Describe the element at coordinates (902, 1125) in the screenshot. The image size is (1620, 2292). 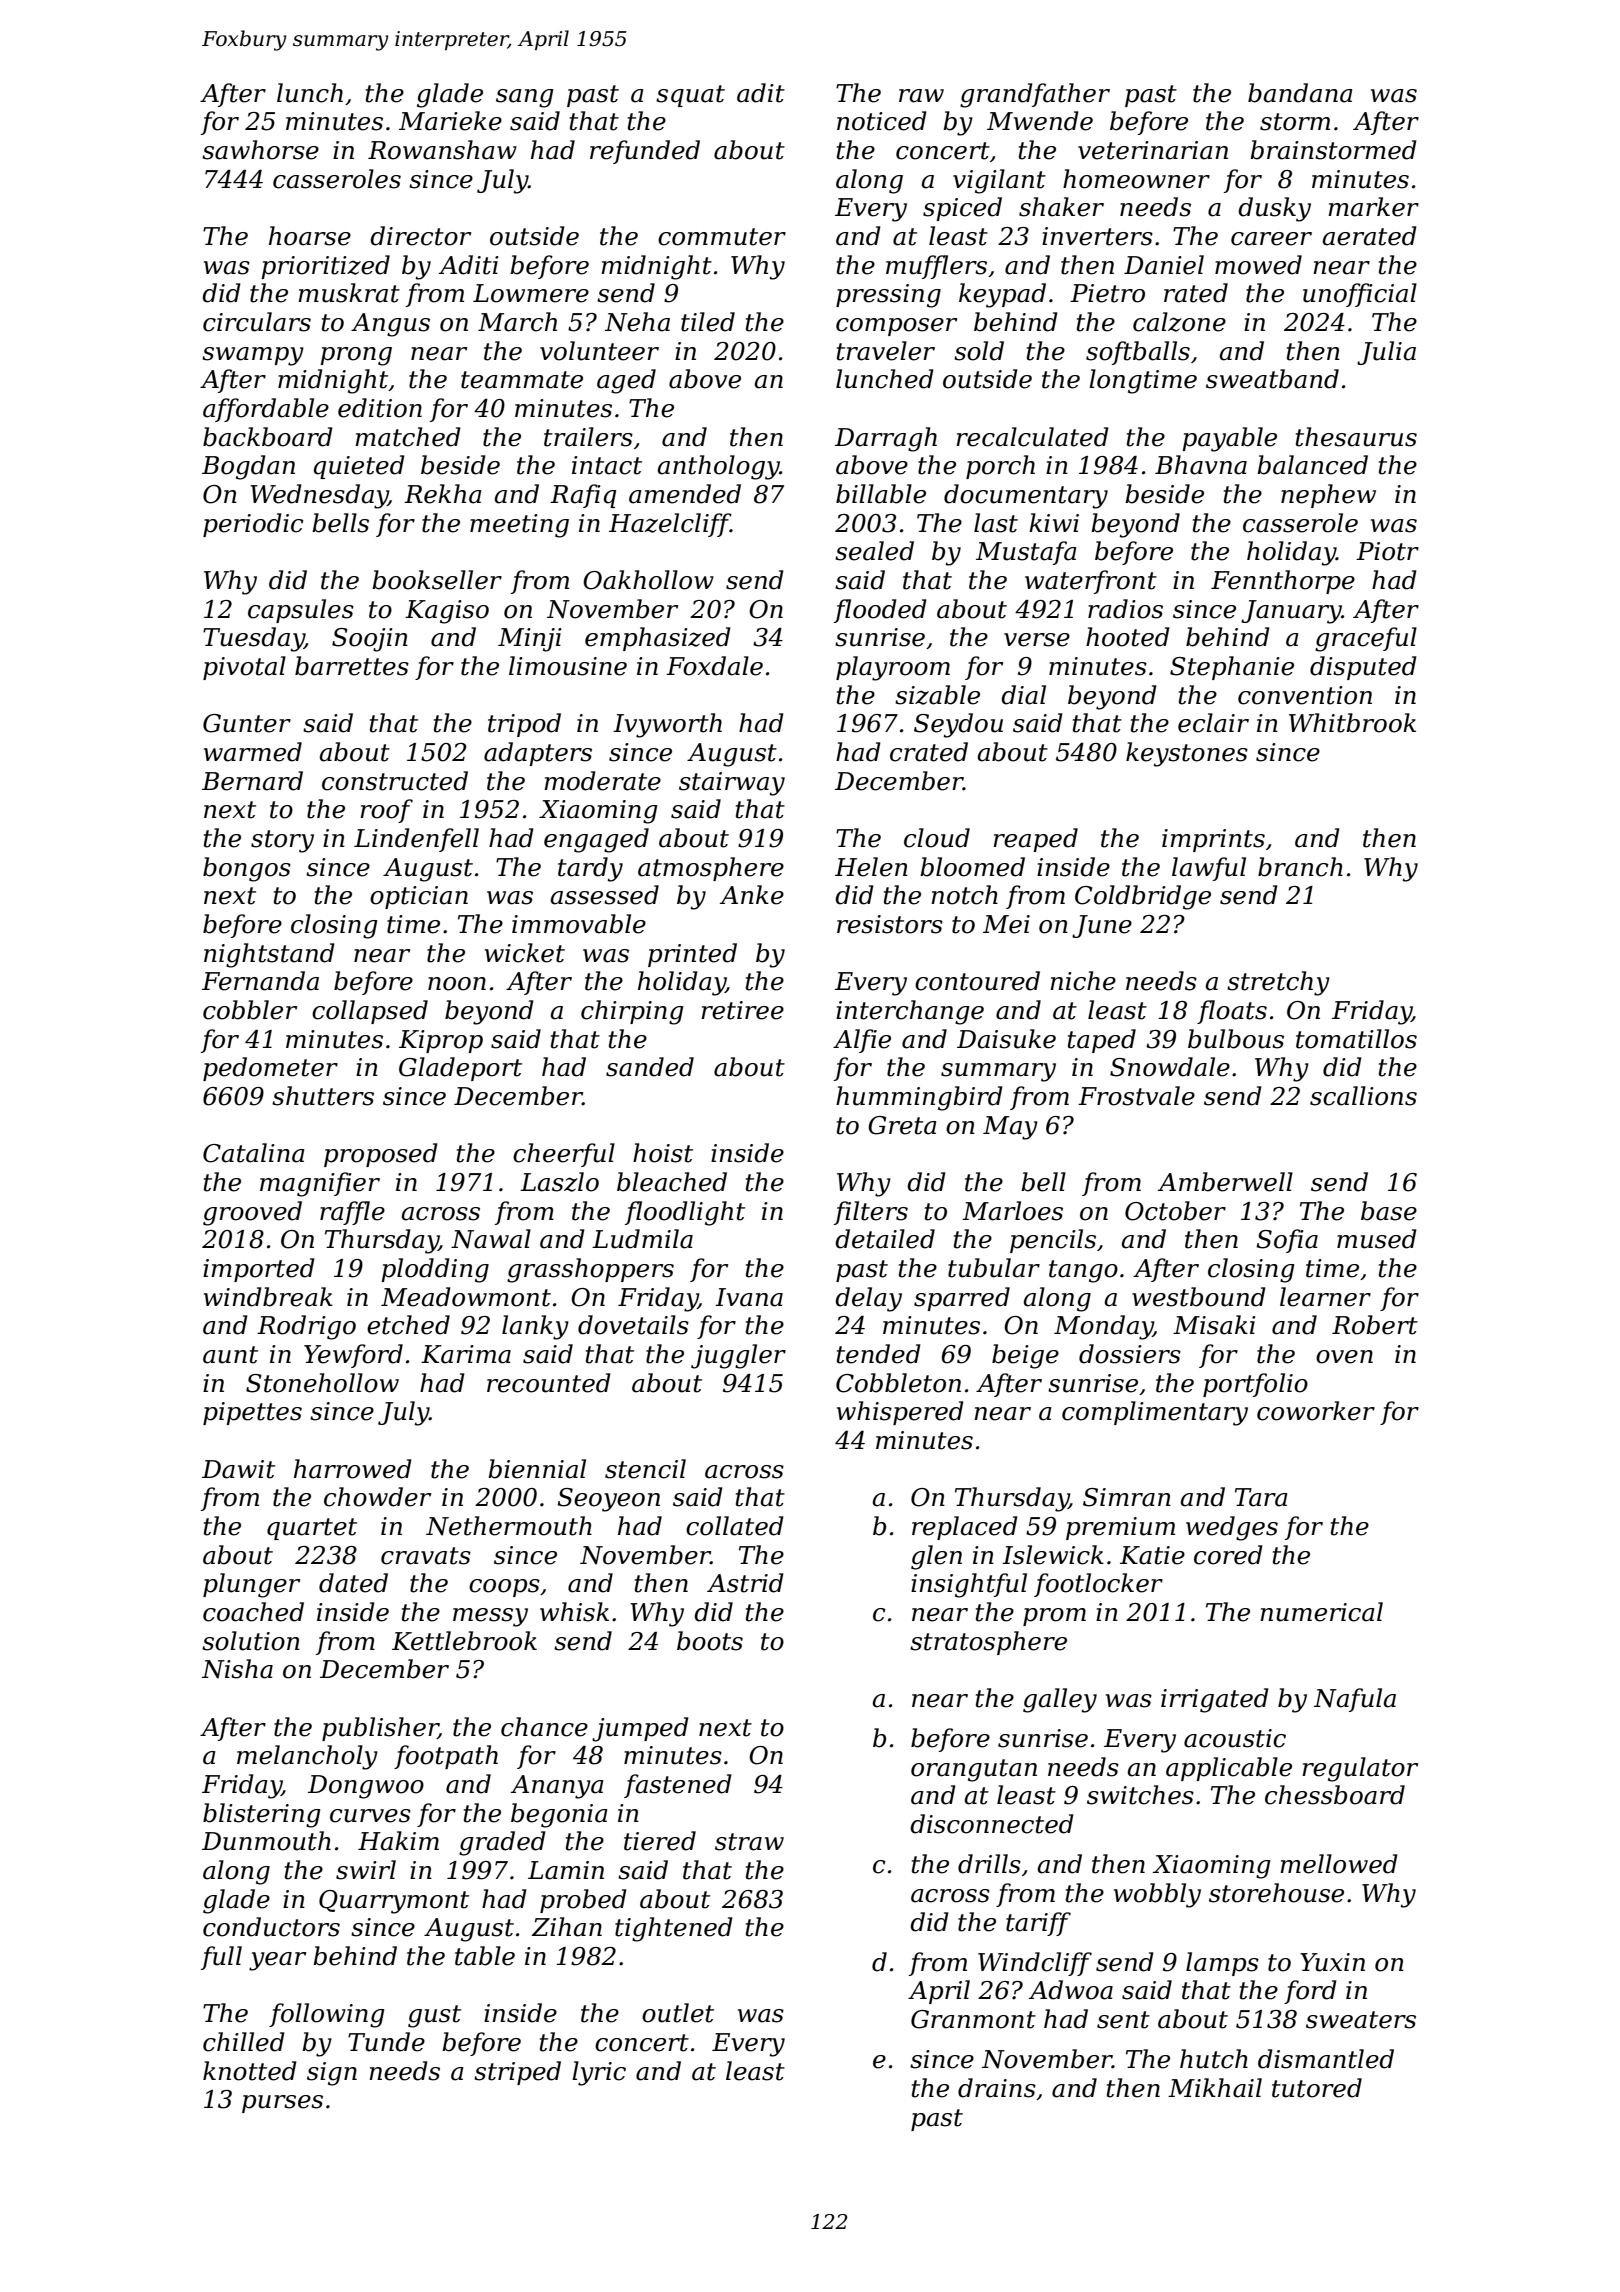
I see `Greta` at that location.
